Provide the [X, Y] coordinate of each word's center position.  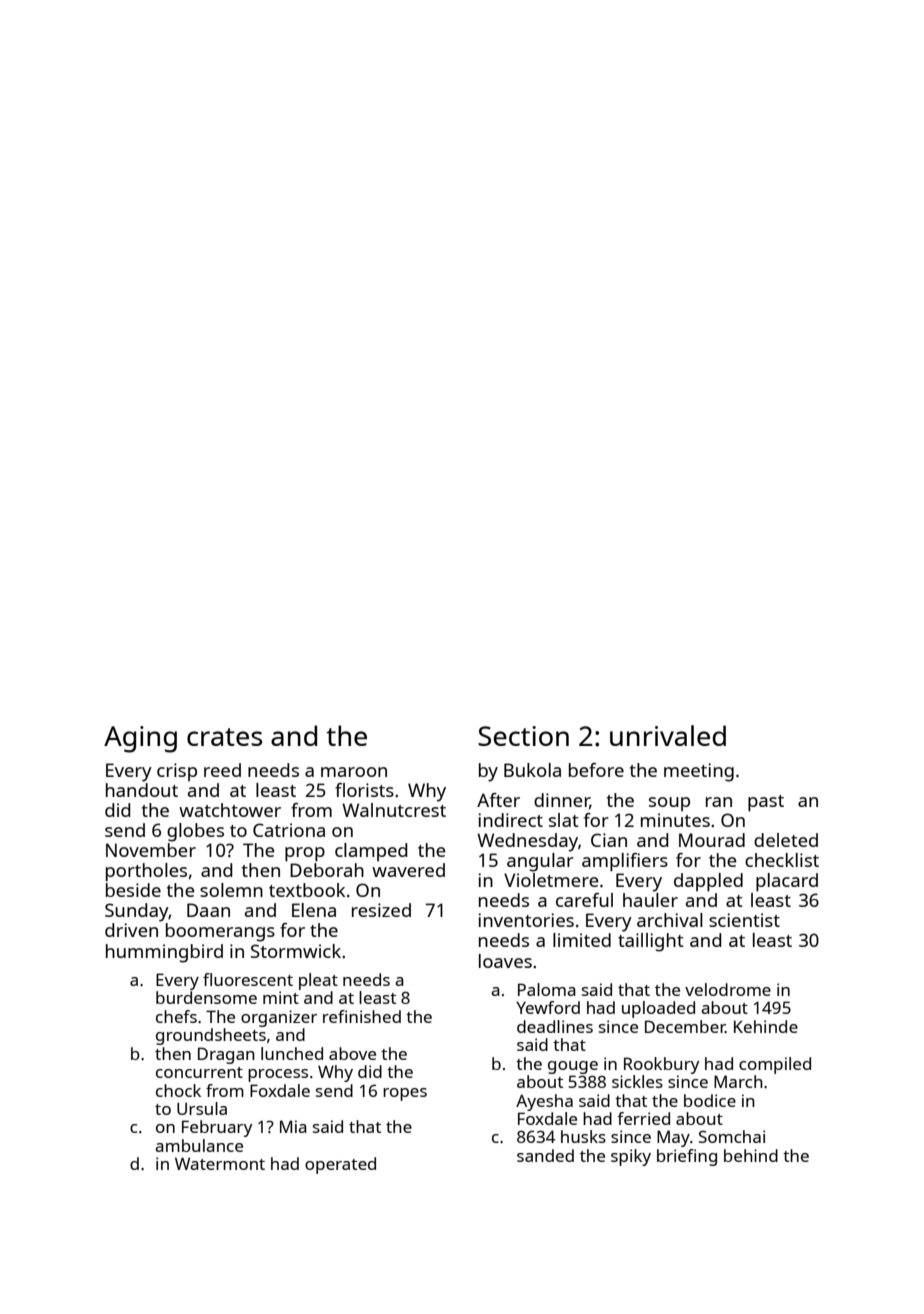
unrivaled [668, 735]
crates [224, 737]
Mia [293, 1126]
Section [523, 736]
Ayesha [544, 1102]
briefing [687, 1157]
